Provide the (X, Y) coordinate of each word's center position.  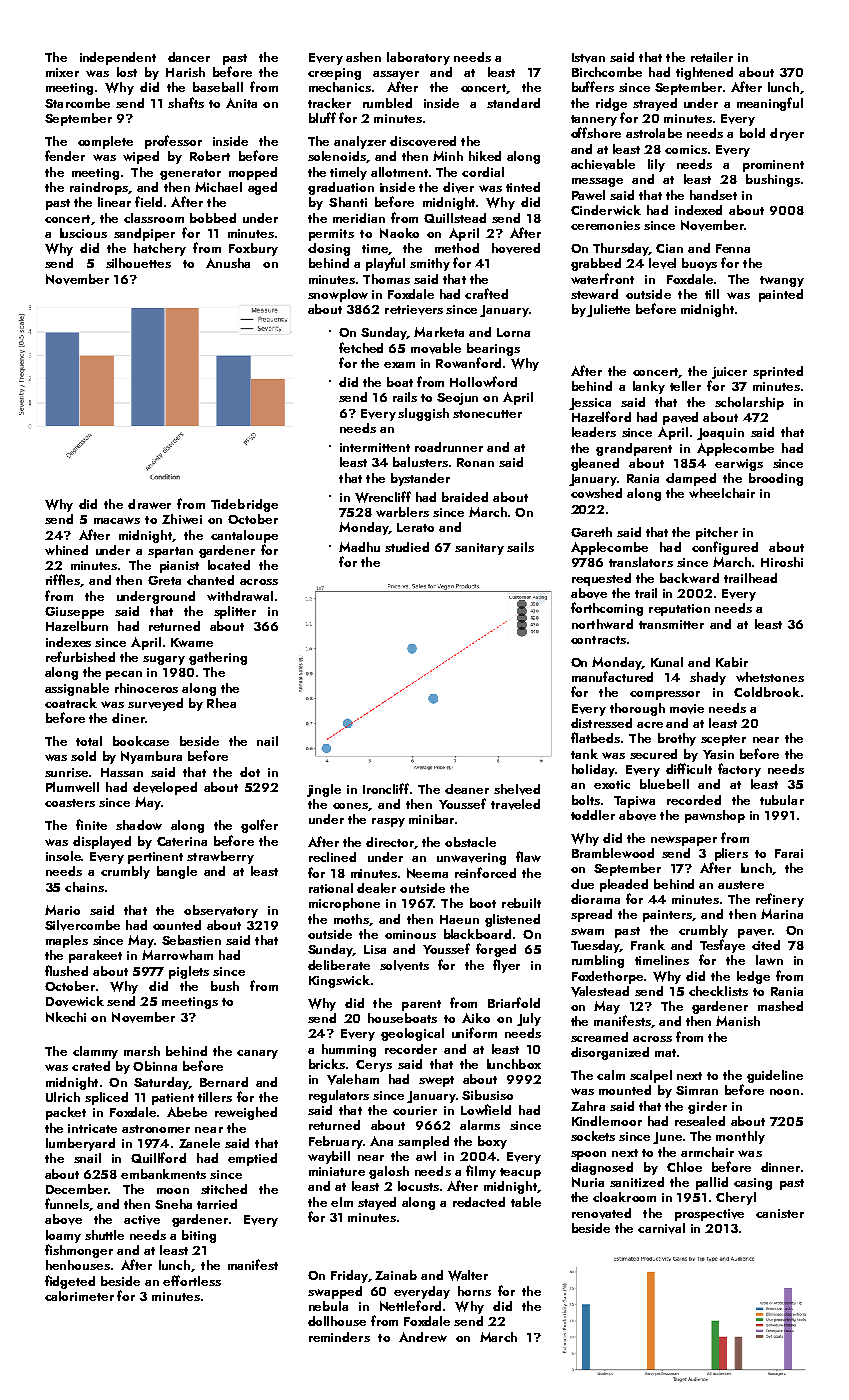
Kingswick (339, 981)
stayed (377, 1203)
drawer (149, 504)
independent (118, 58)
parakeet (95, 956)
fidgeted (70, 1282)
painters (667, 916)
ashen (363, 57)
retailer (712, 57)
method (457, 248)
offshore (596, 132)
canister (780, 1213)
